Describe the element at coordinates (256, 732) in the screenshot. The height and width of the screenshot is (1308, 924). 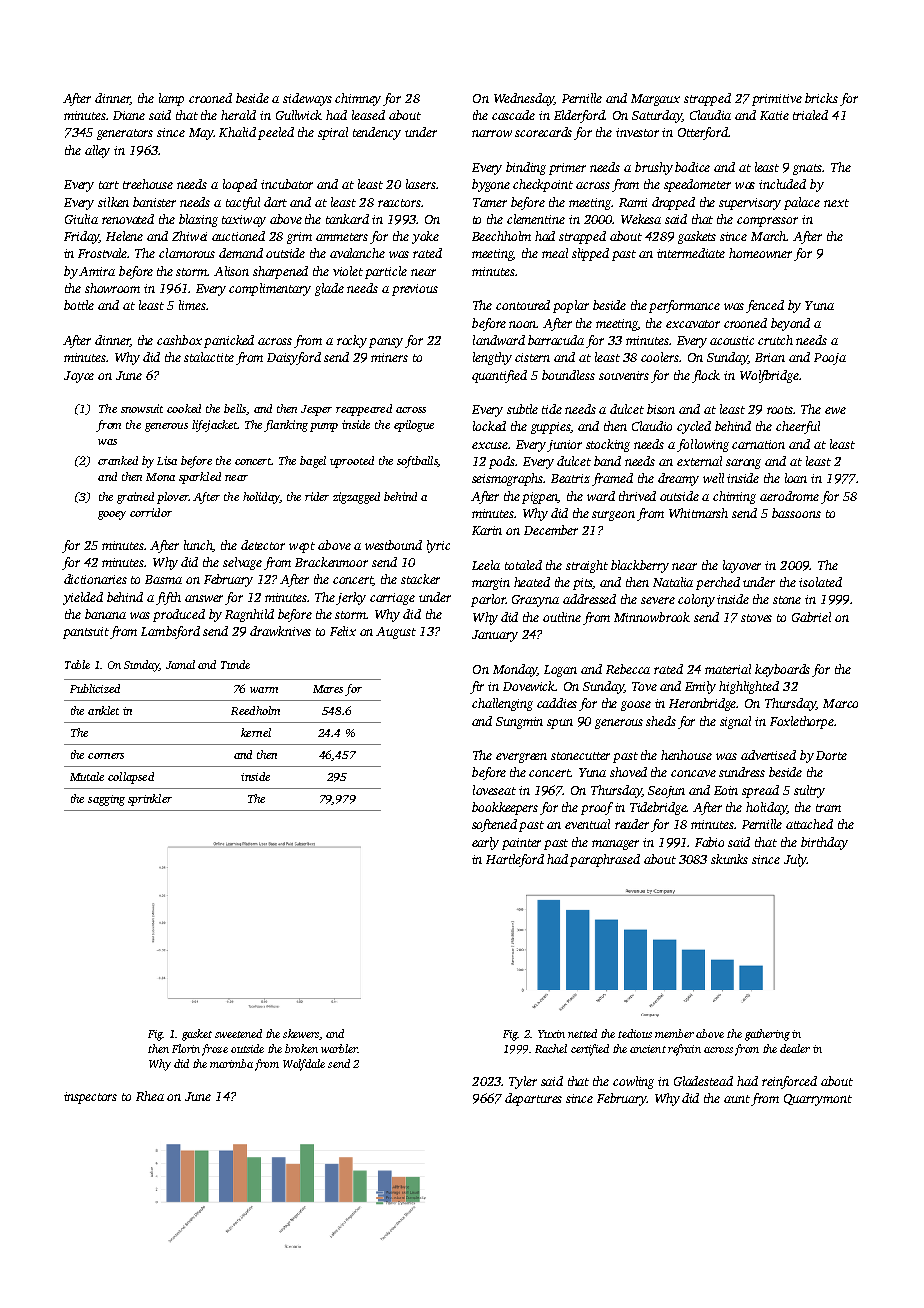
I see `kernel` at that location.
